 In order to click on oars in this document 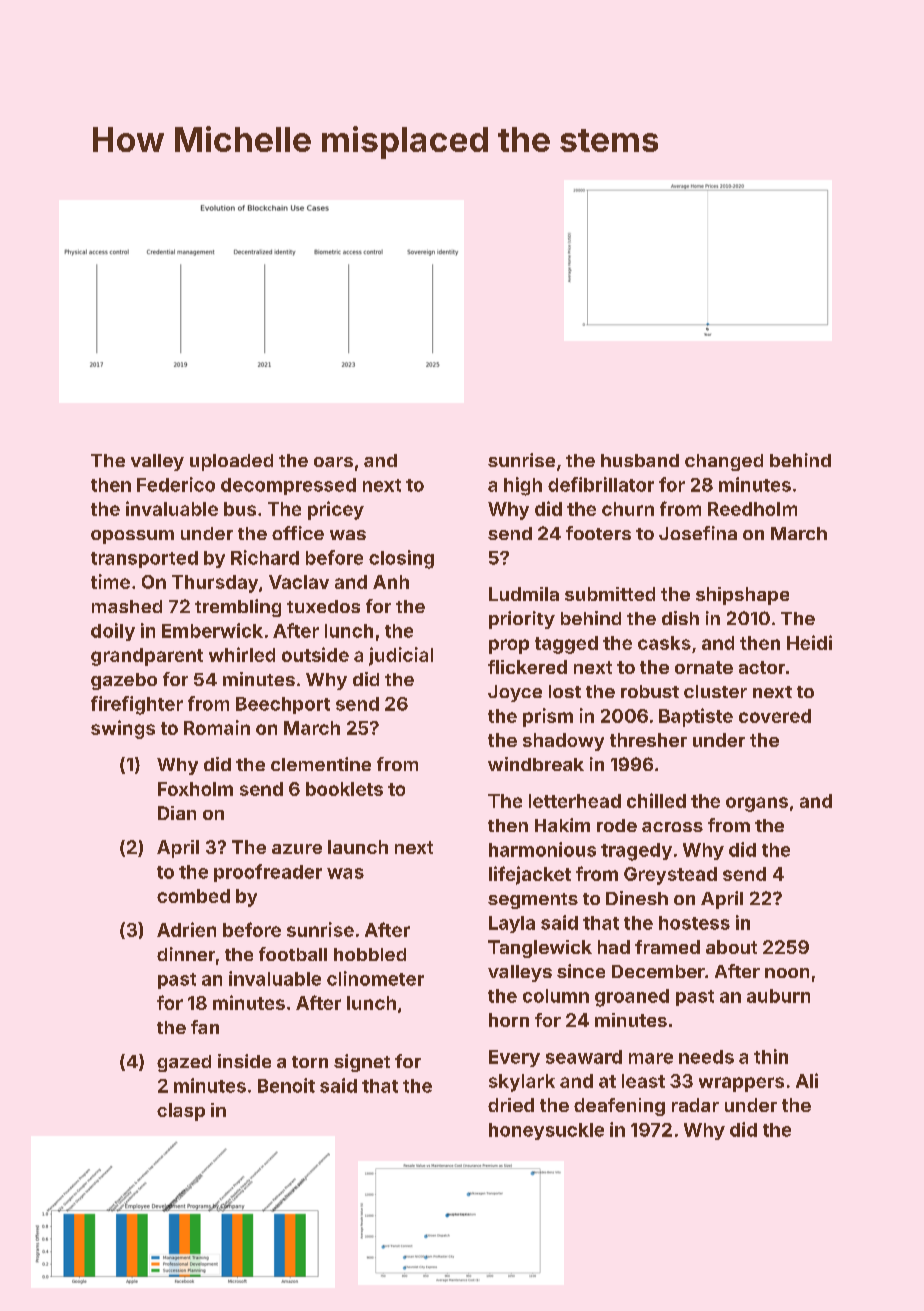, I will do `click(333, 462)`.
